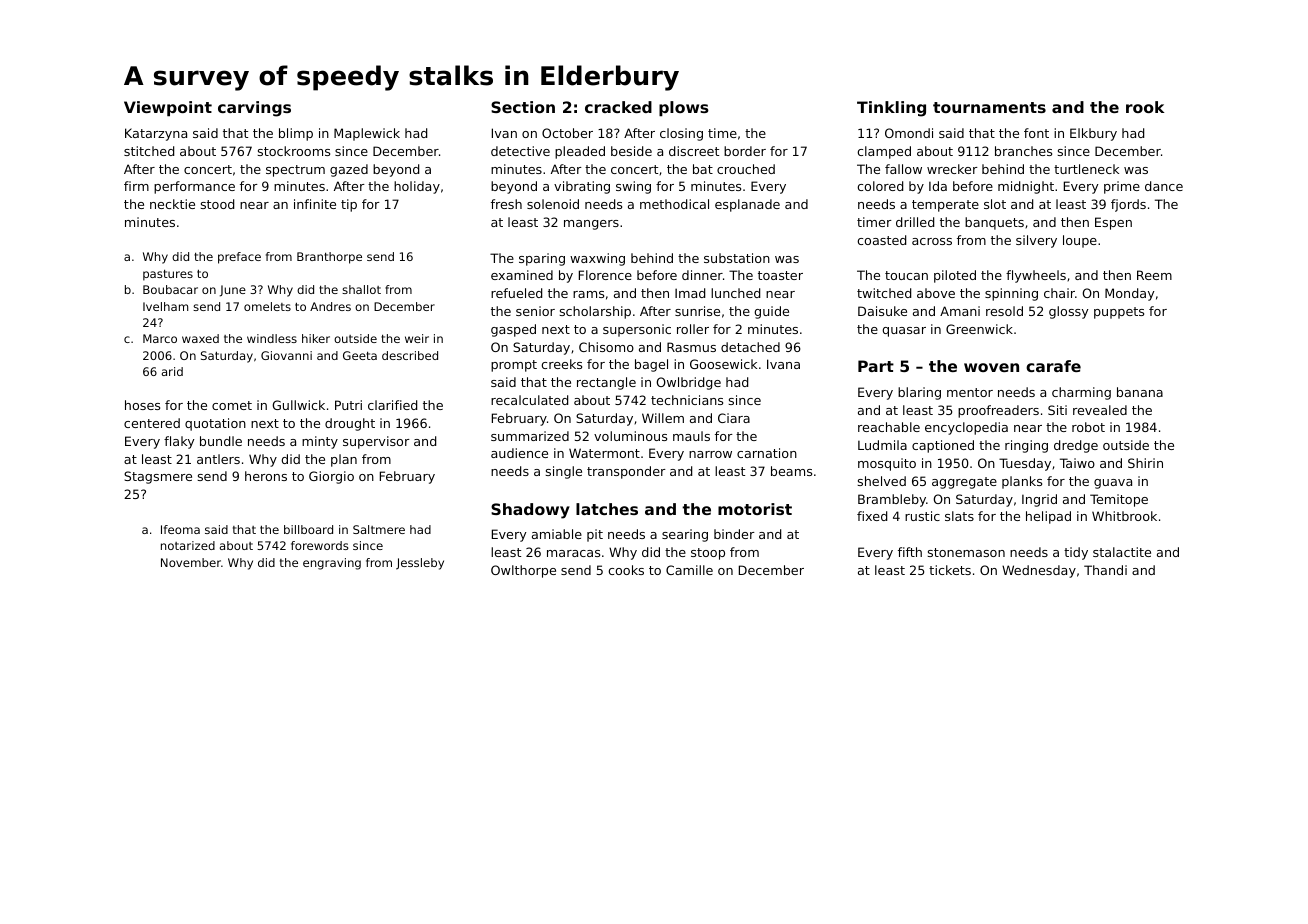  Describe the element at coordinates (191, 562) in the screenshot. I see `November` at that location.
